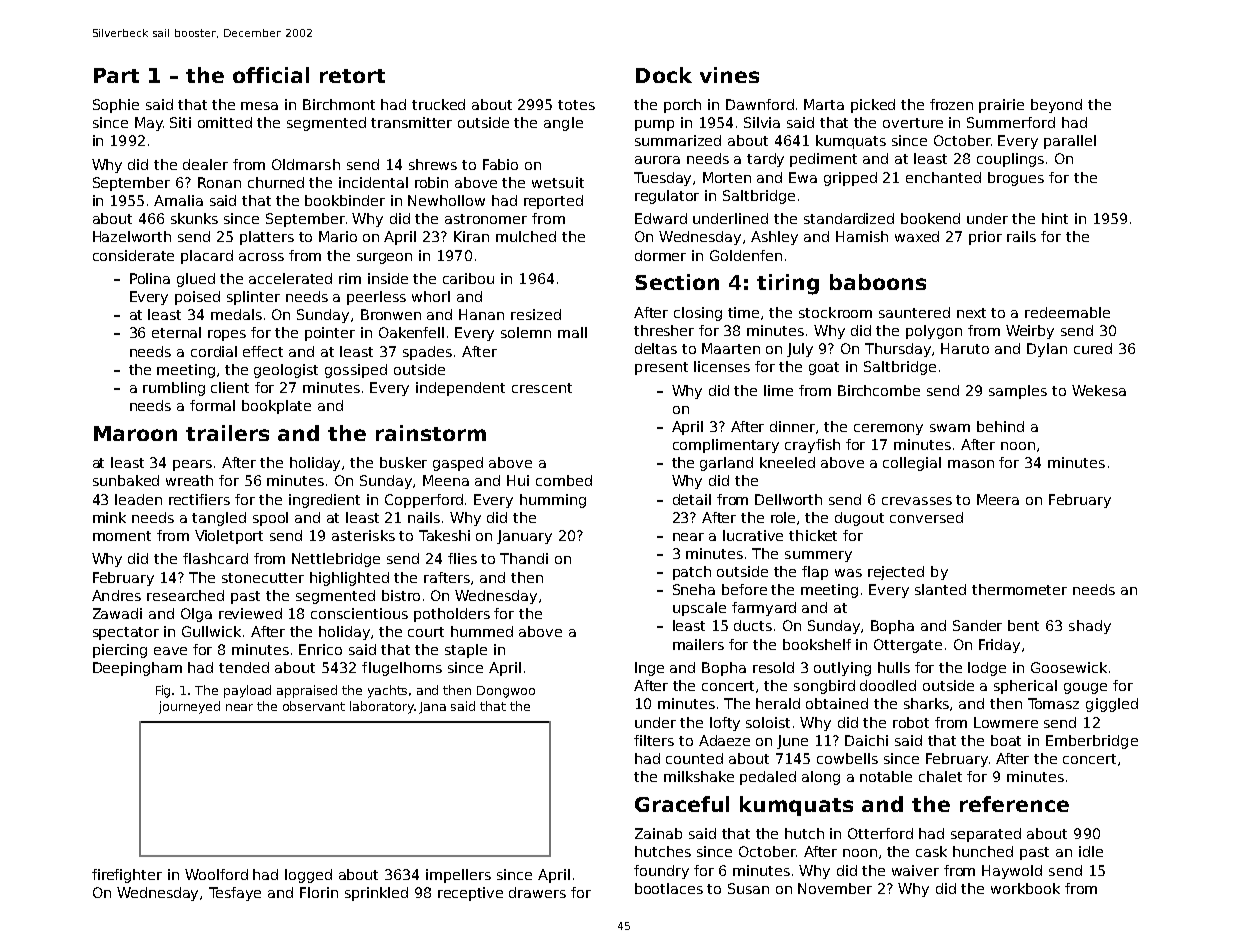 The image size is (1233, 952). What do you see at coordinates (127, 876) in the screenshot?
I see `firefighter` at bounding box center [127, 876].
